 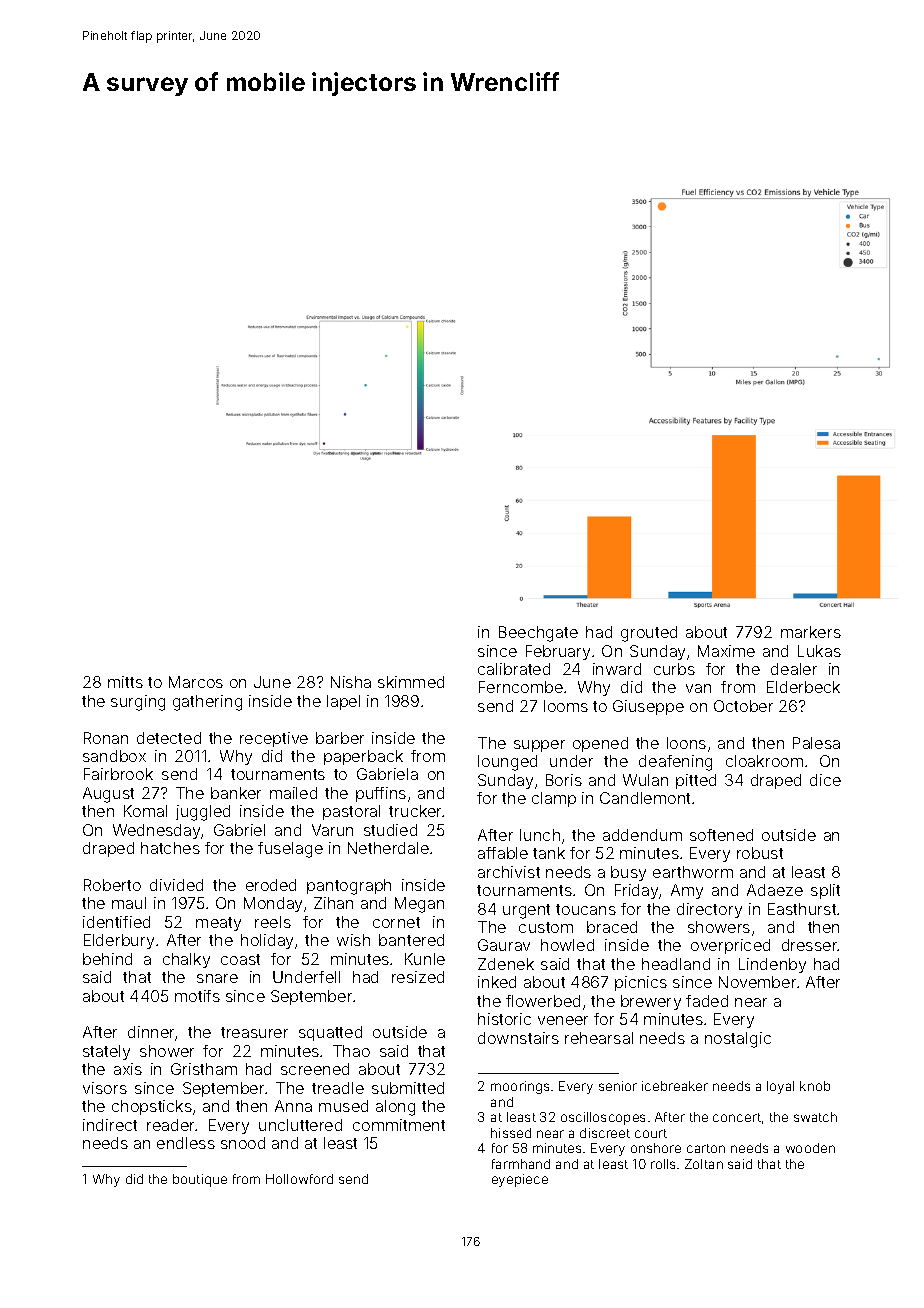 I want to click on snood, so click(x=243, y=1143).
